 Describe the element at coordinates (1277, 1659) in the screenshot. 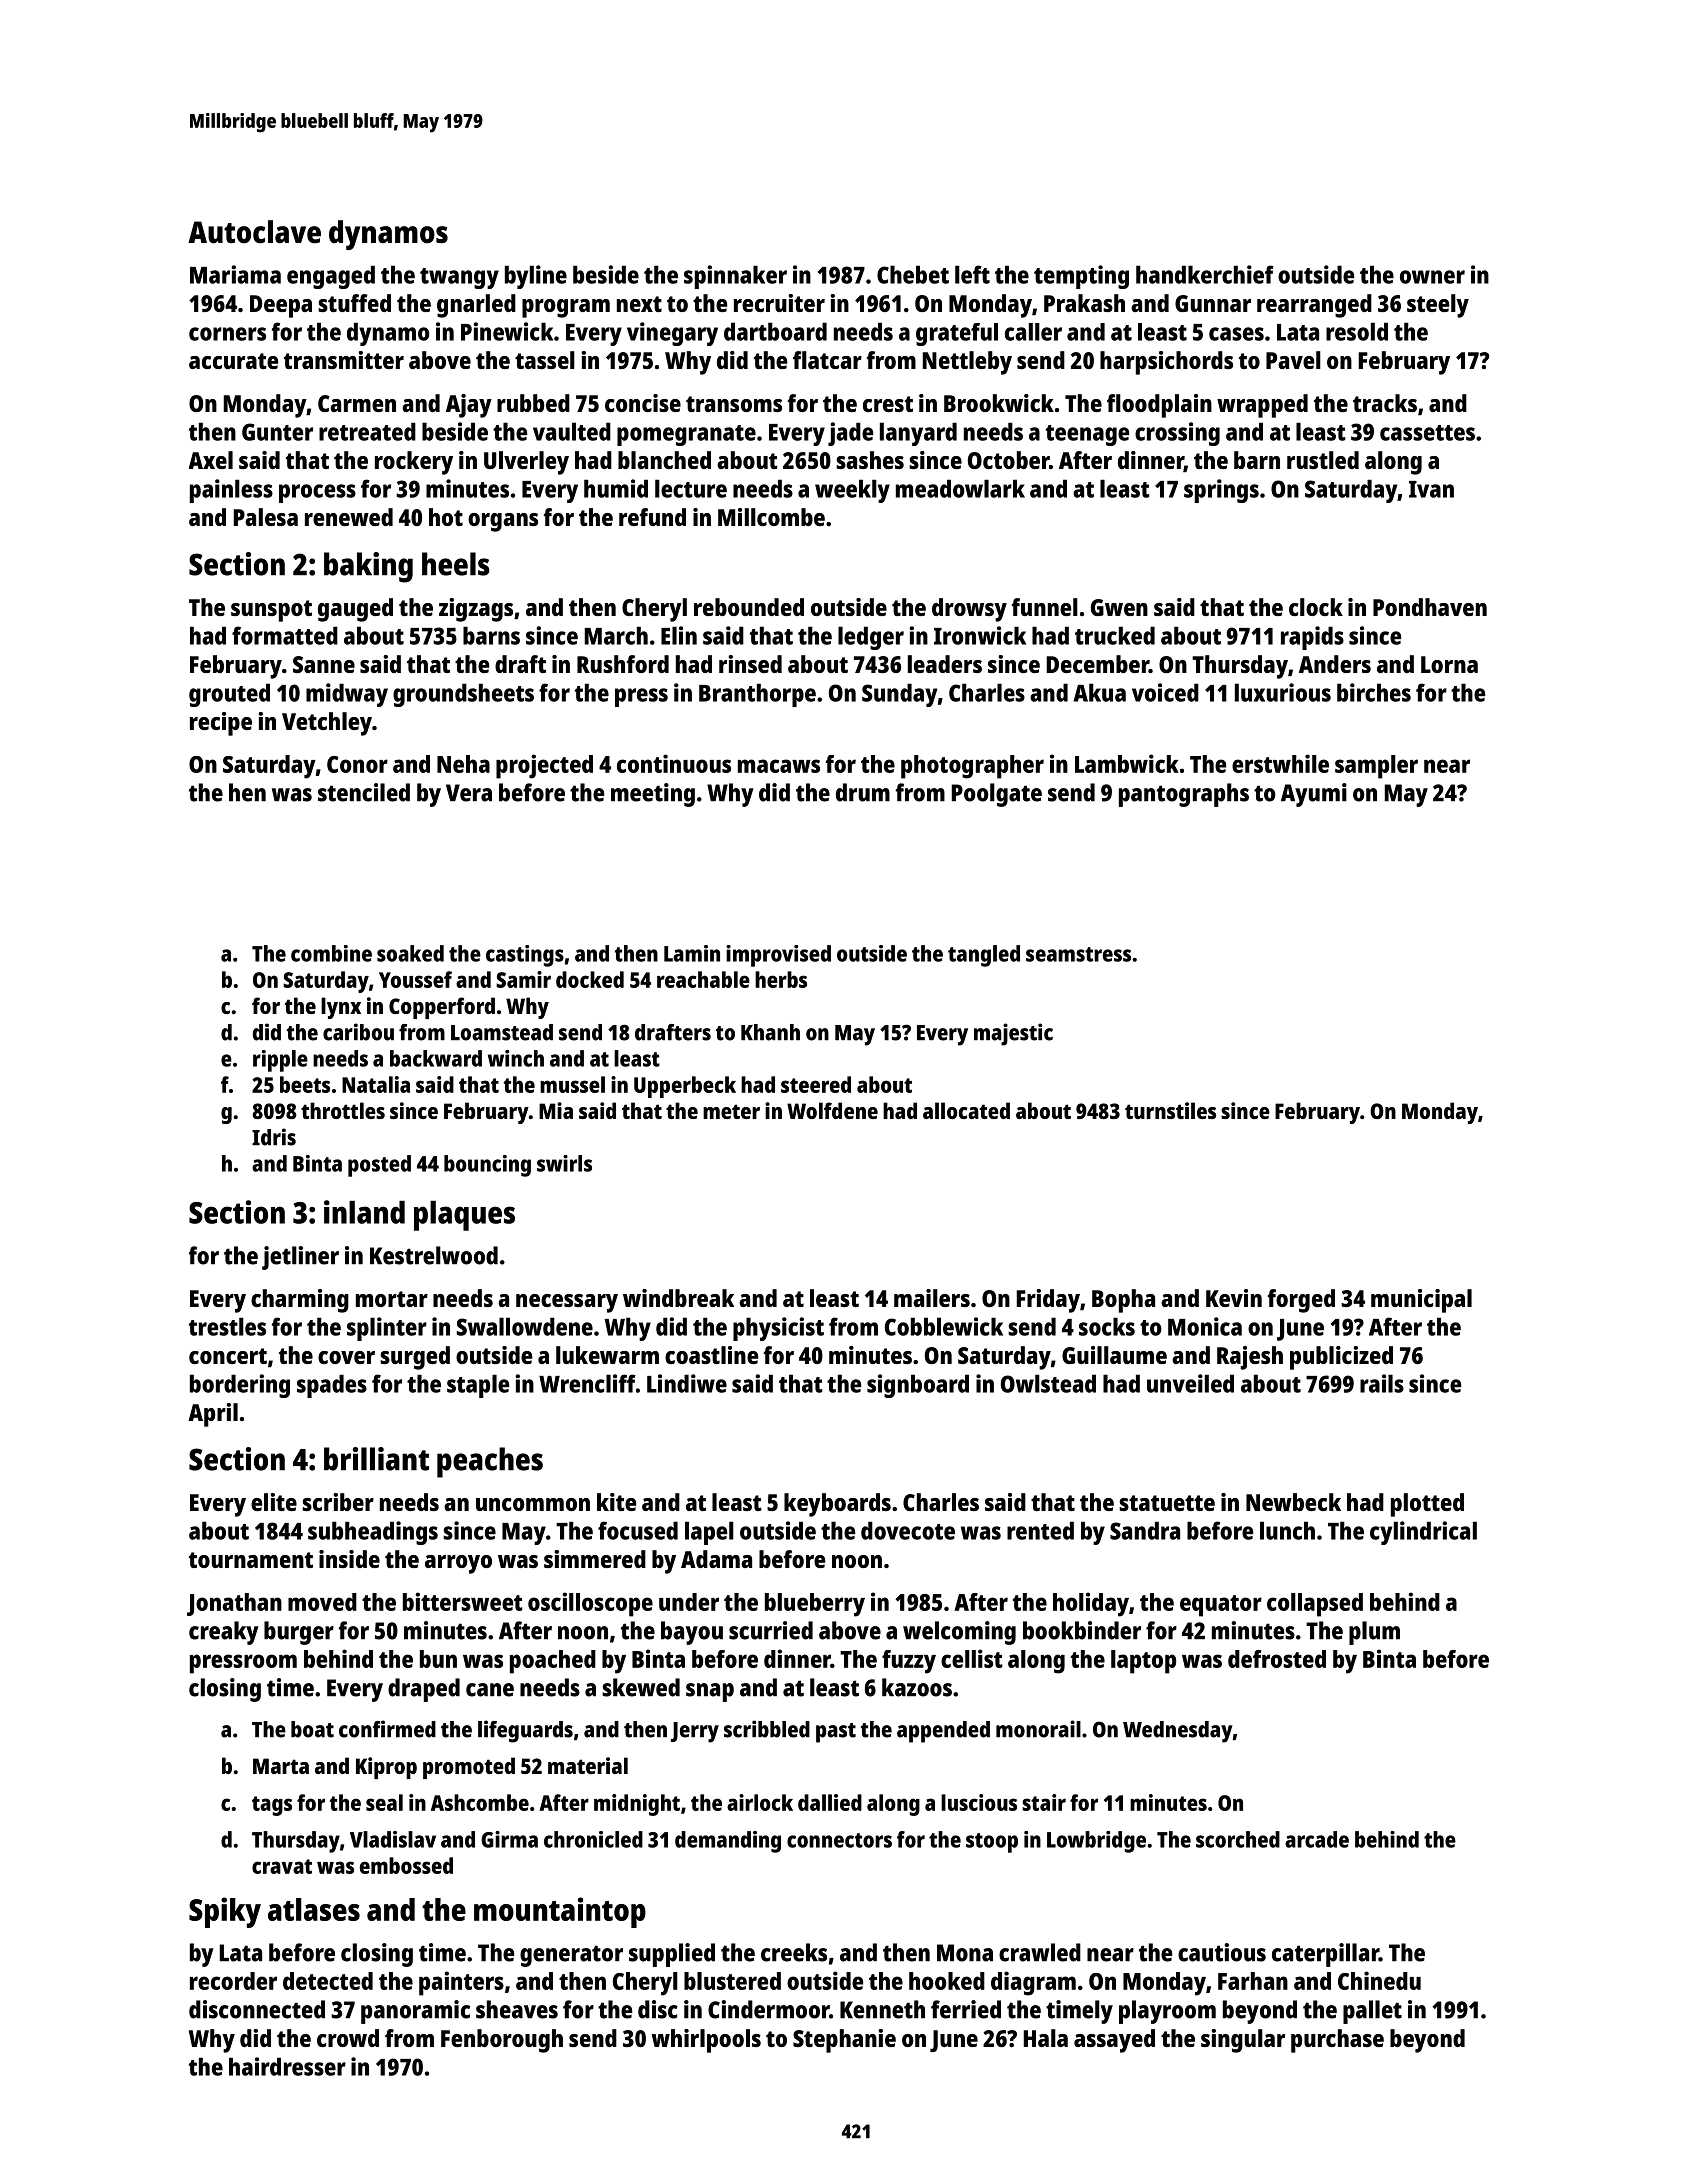

I see `defrosted` at that location.
